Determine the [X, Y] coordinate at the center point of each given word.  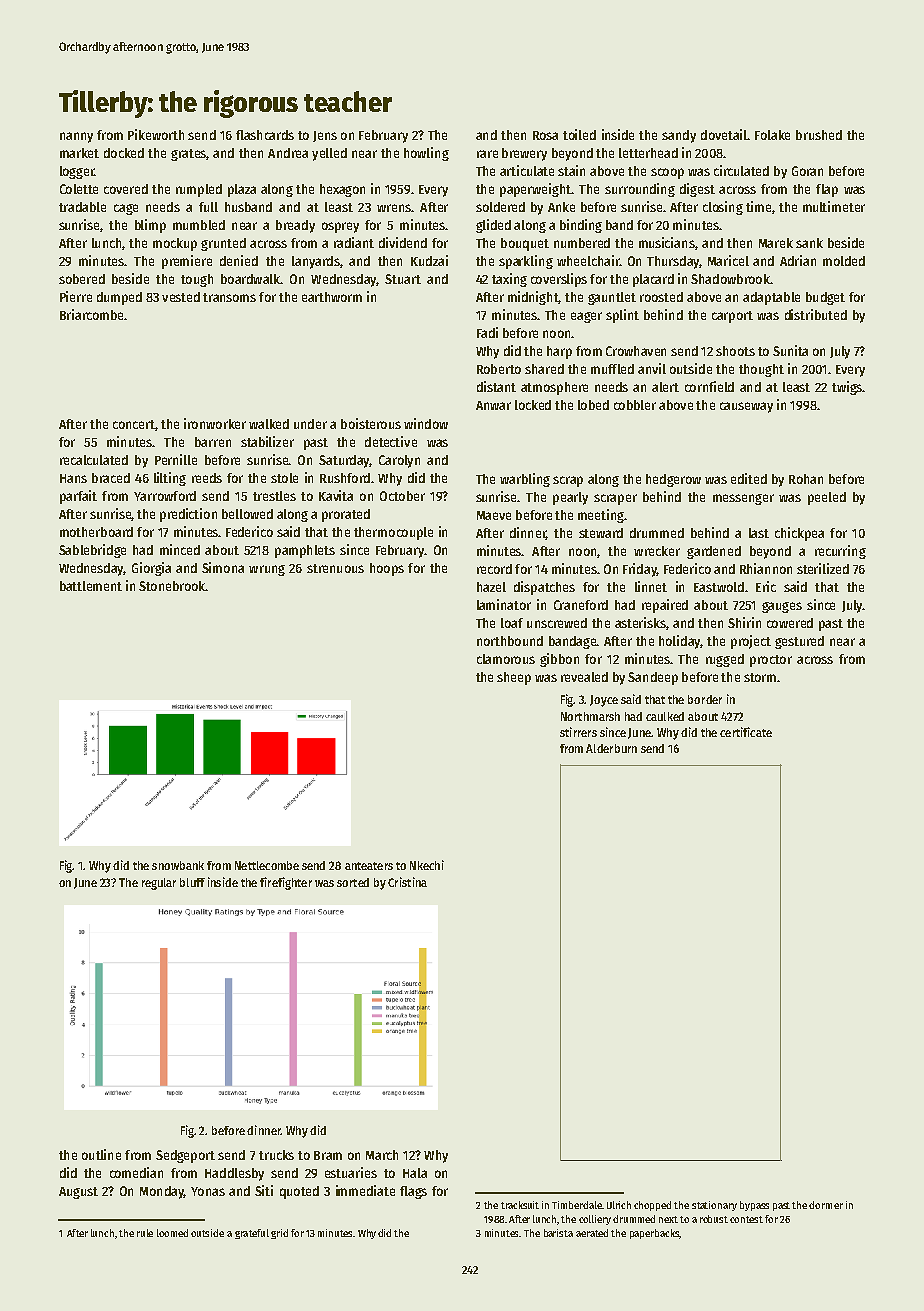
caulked [665, 716]
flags [413, 1192]
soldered [500, 207]
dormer [826, 1205]
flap [827, 190]
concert [134, 424]
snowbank [178, 865]
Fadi [487, 332]
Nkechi [427, 865]
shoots [735, 351]
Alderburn [611, 748]
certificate [746, 732]
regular [159, 884]
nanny [76, 137]
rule [145, 1233]
